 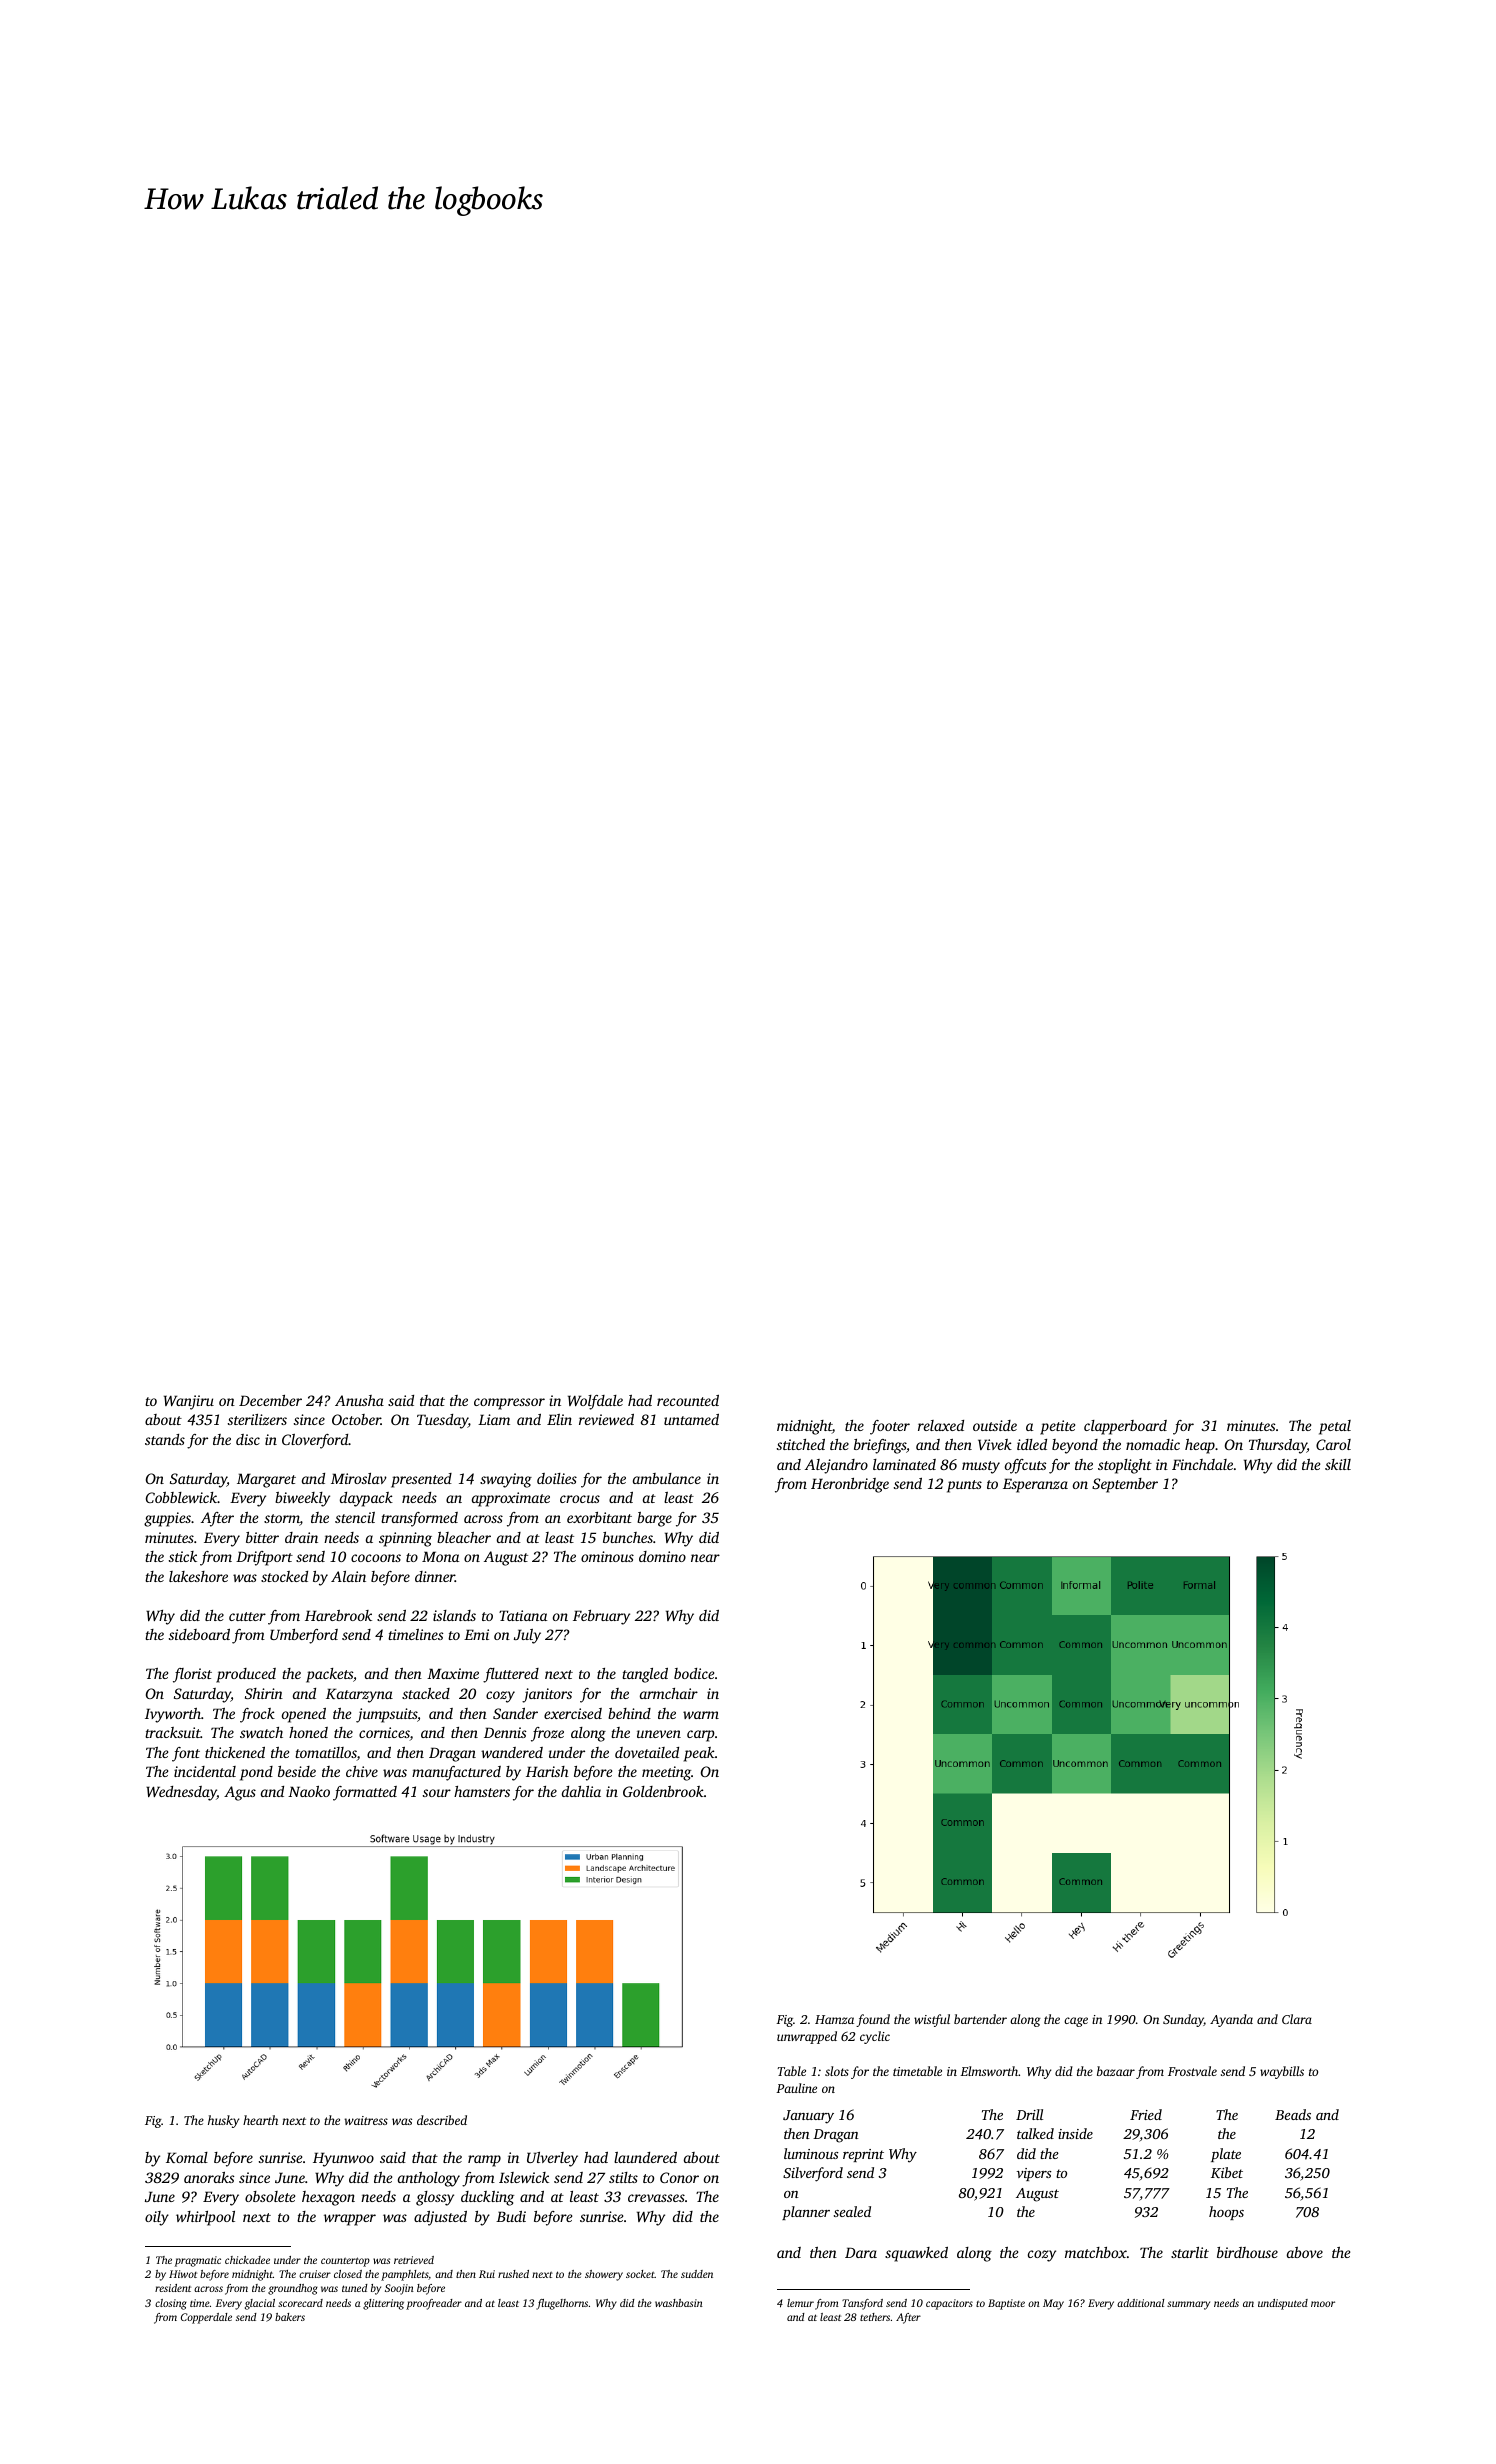 What do you see at coordinates (359, 1400) in the page?
I see `Anusha` at bounding box center [359, 1400].
